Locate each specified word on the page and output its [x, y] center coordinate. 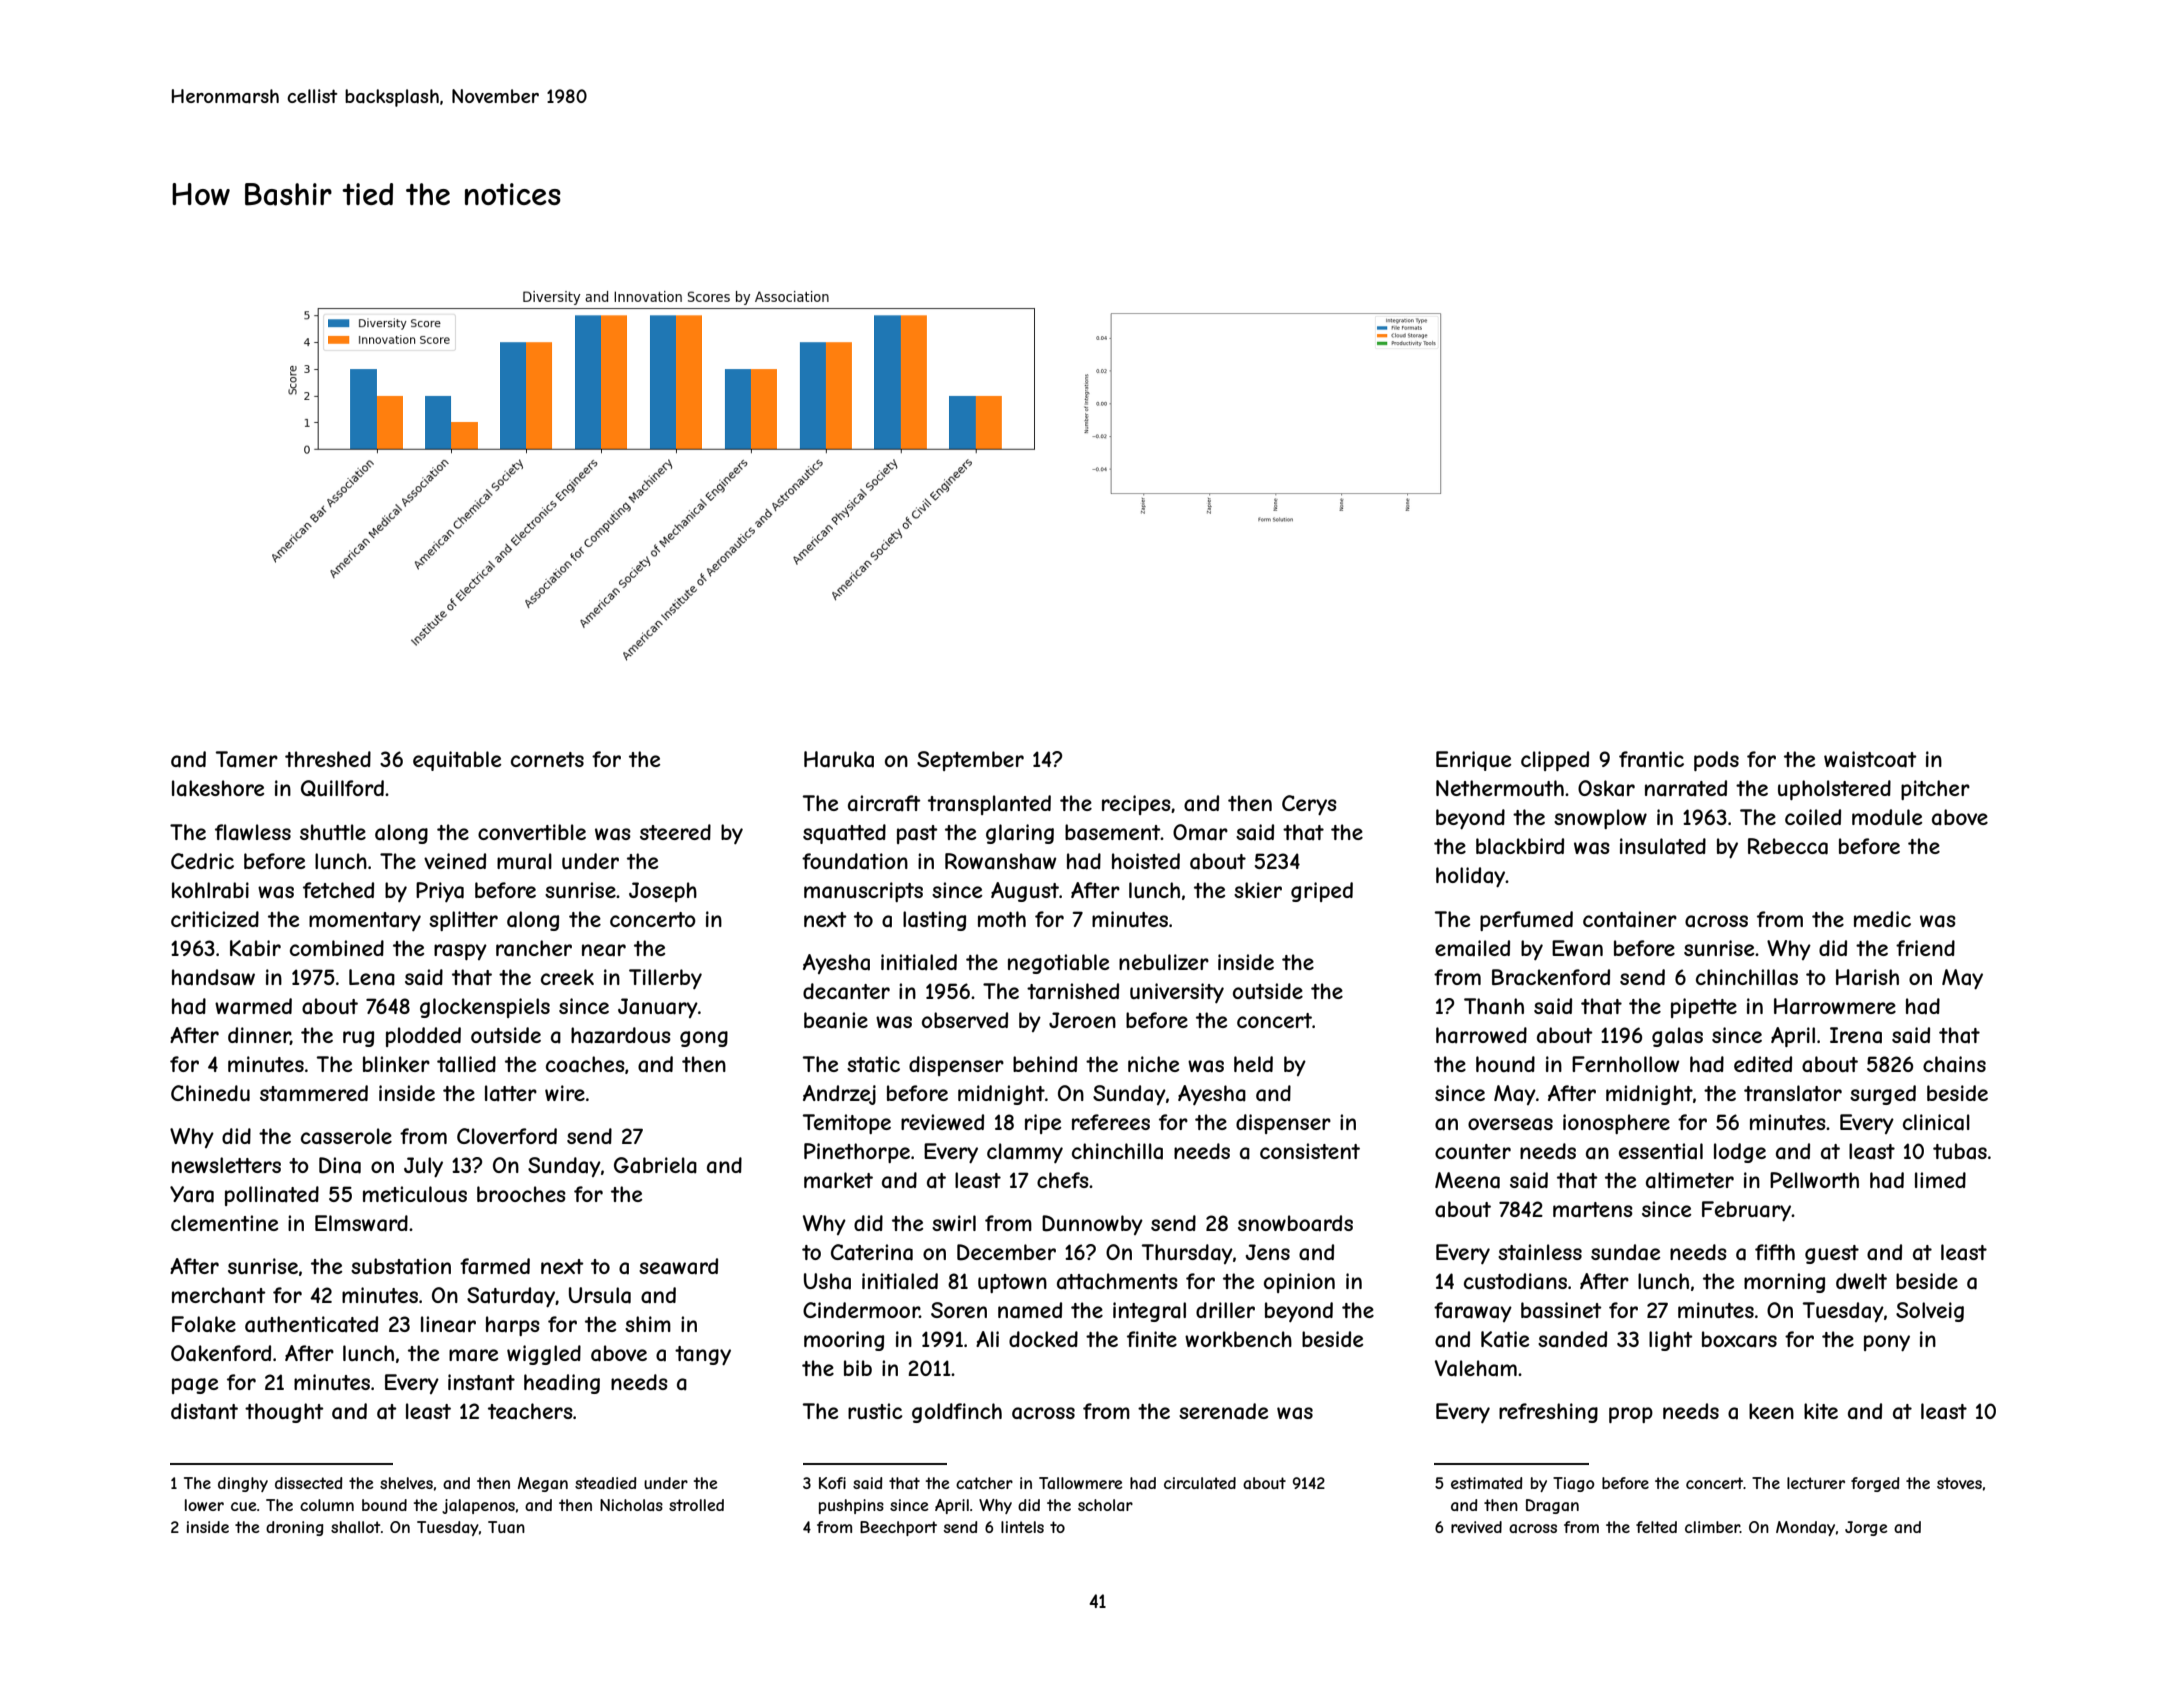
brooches [521, 1194]
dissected [309, 1483]
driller [1225, 1310]
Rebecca [1788, 846]
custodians [1515, 1281]
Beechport [898, 1528]
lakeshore [218, 788]
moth [1002, 919]
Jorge [1866, 1528]
